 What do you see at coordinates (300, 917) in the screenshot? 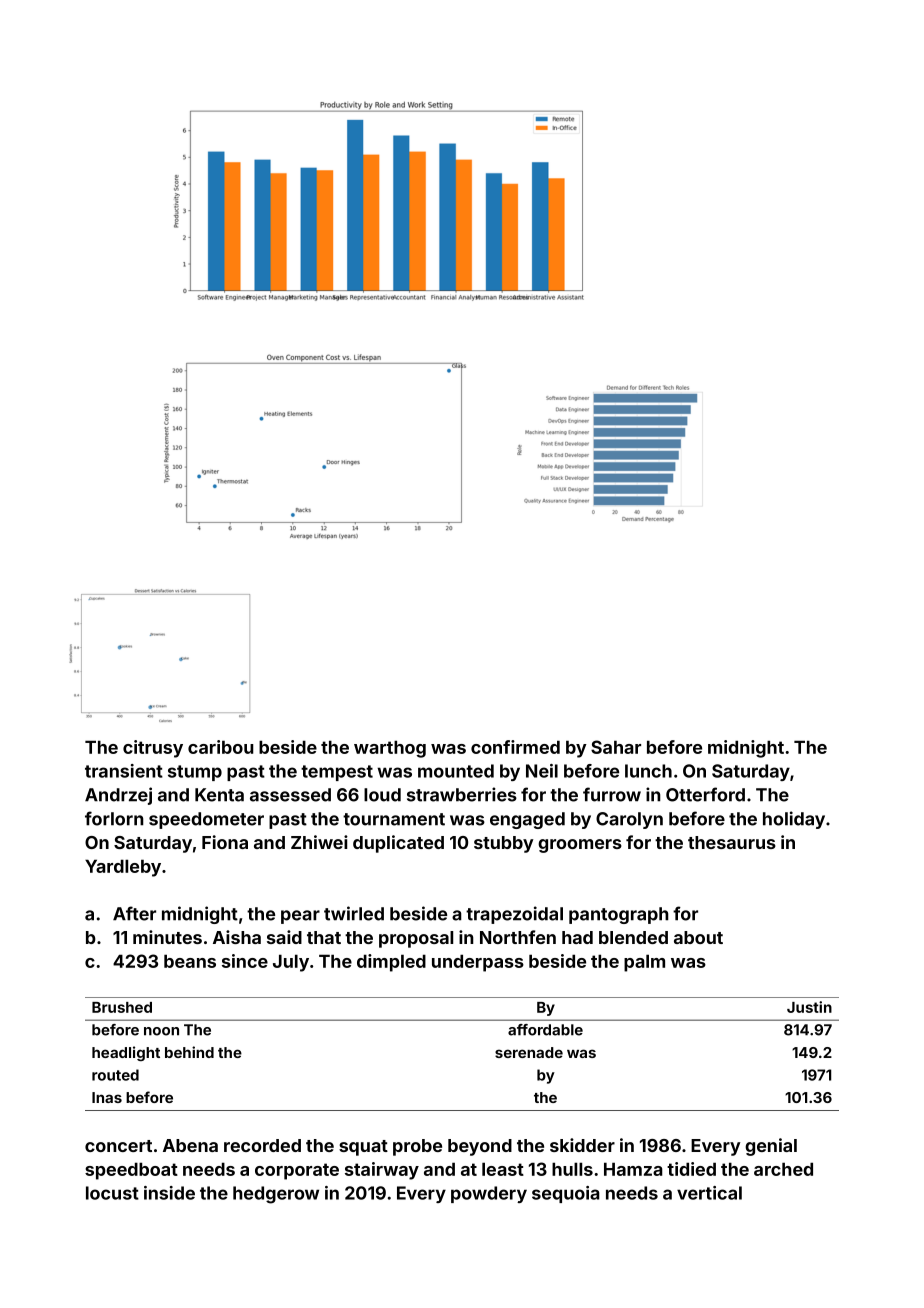
I see `pear` at bounding box center [300, 917].
